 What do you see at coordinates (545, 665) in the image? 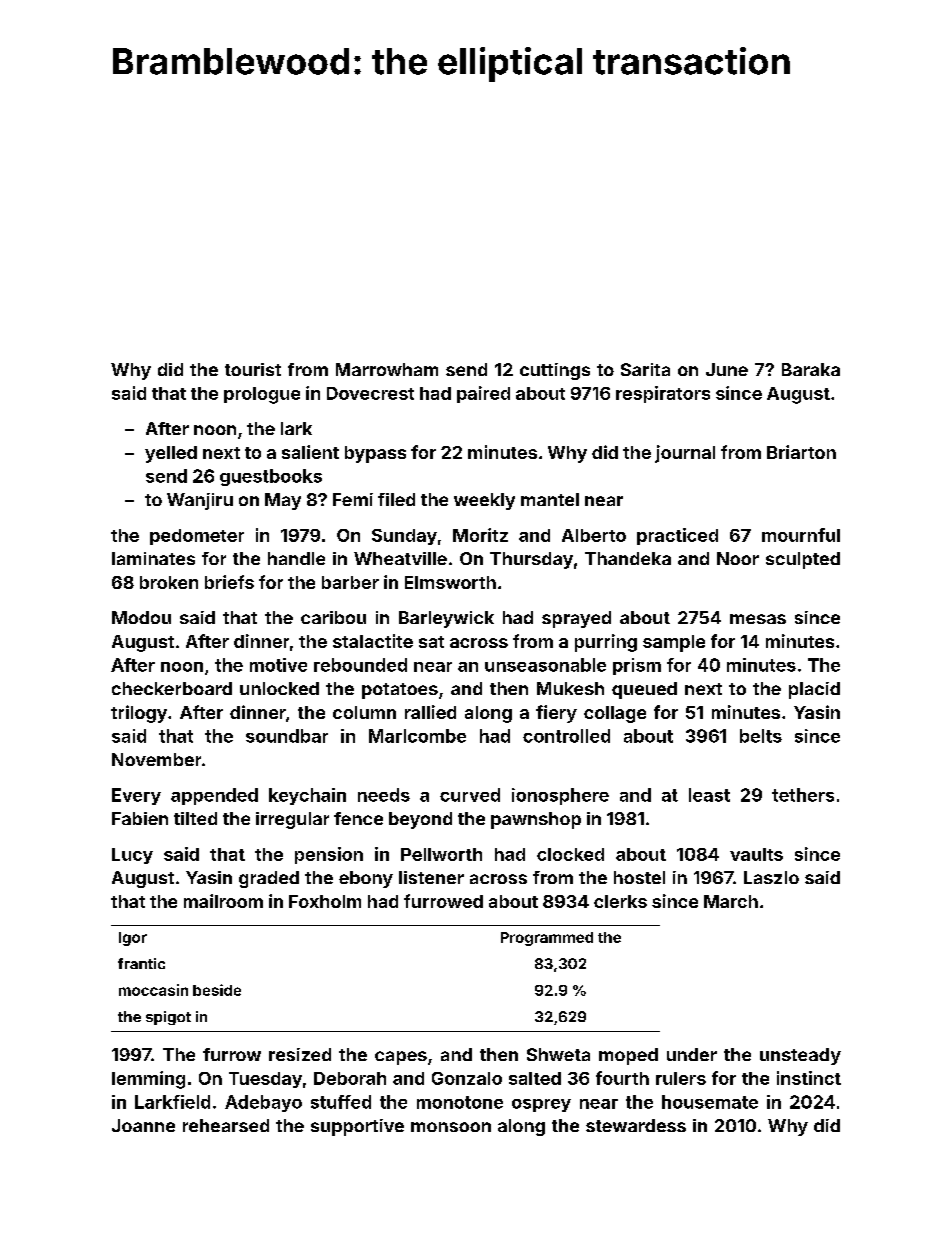
I see `unseasonable` at bounding box center [545, 665].
